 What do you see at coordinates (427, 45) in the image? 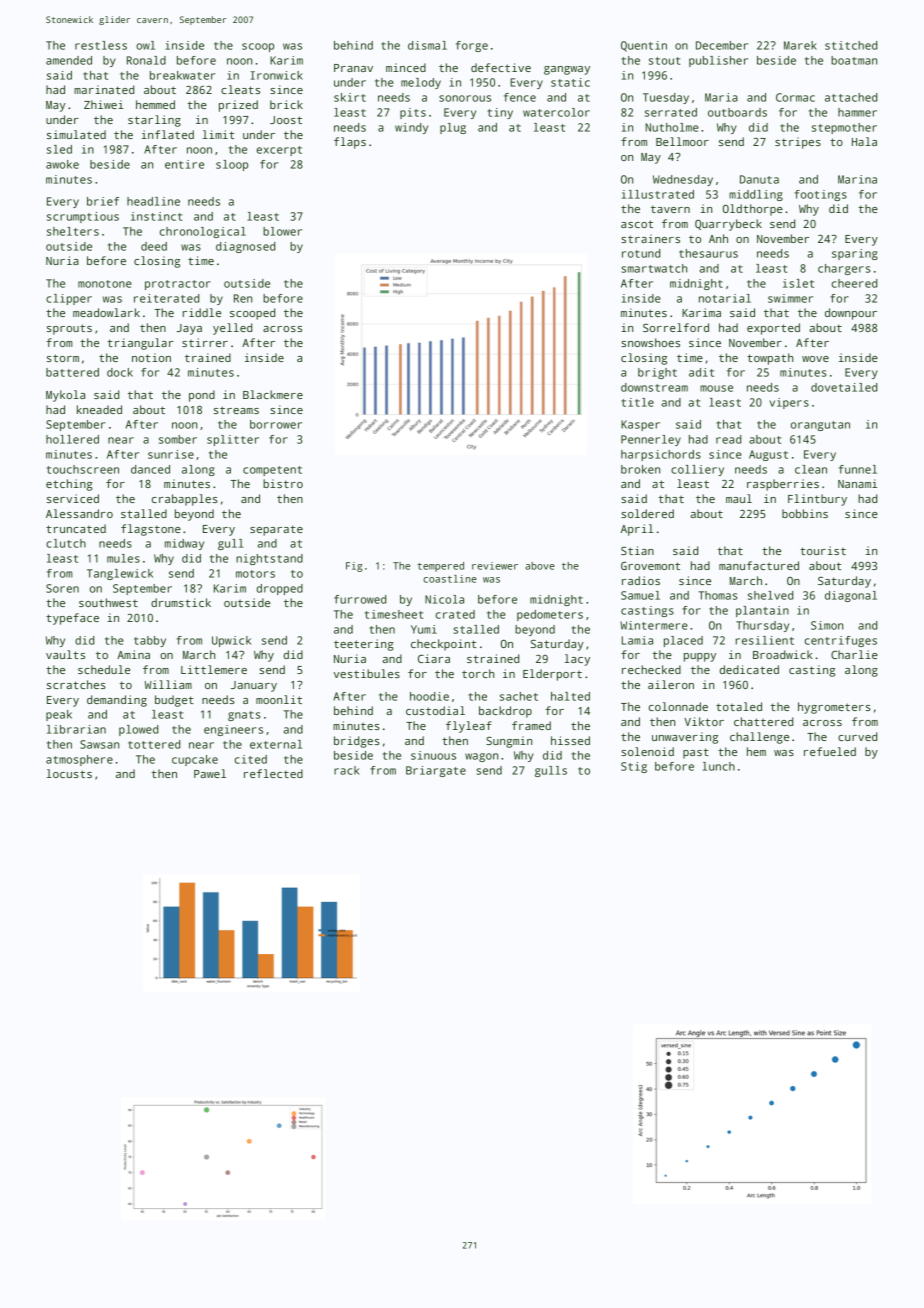
I see `dismal` at bounding box center [427, 45].
